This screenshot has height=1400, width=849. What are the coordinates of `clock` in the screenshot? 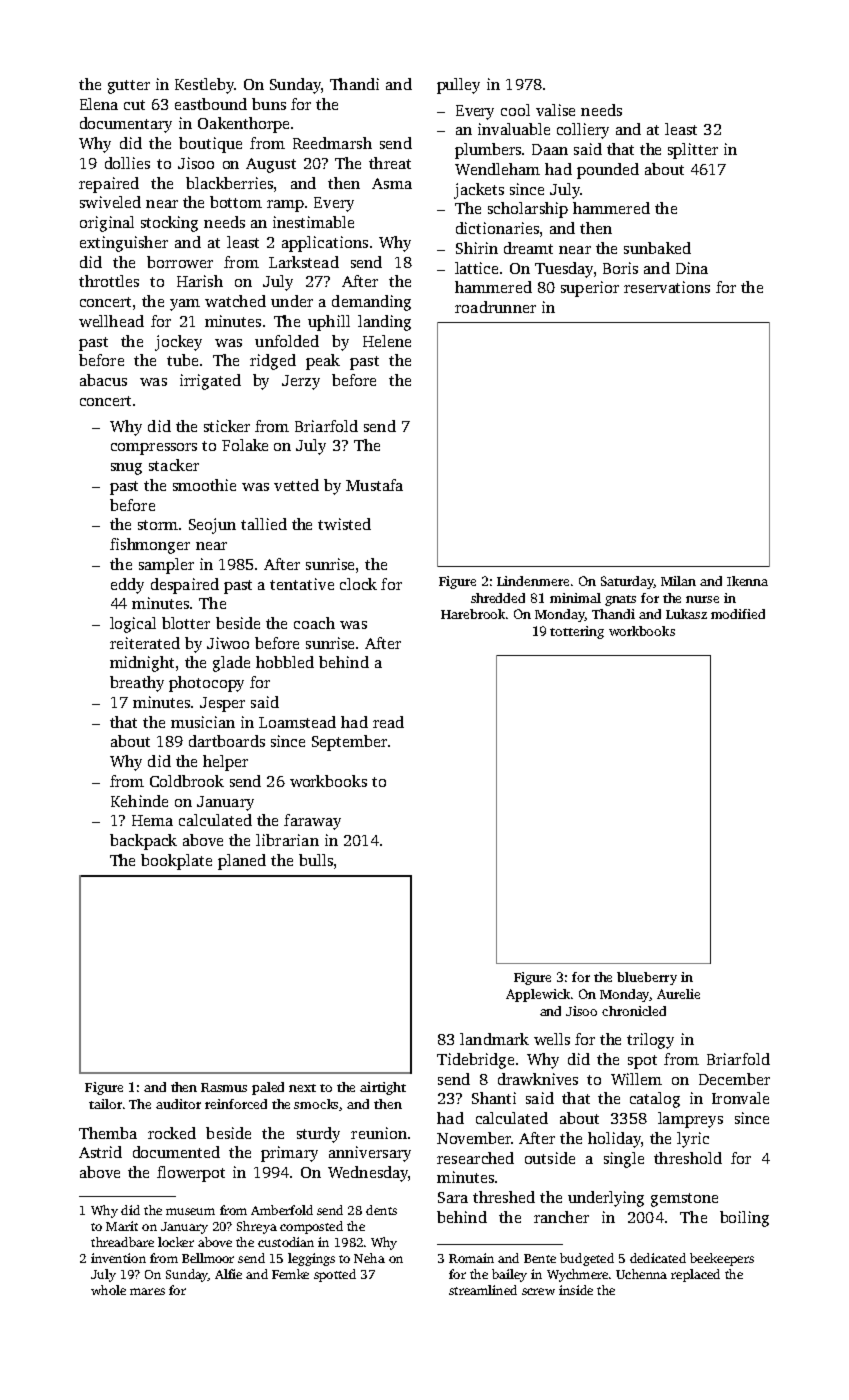 It's located at (358, 584).
